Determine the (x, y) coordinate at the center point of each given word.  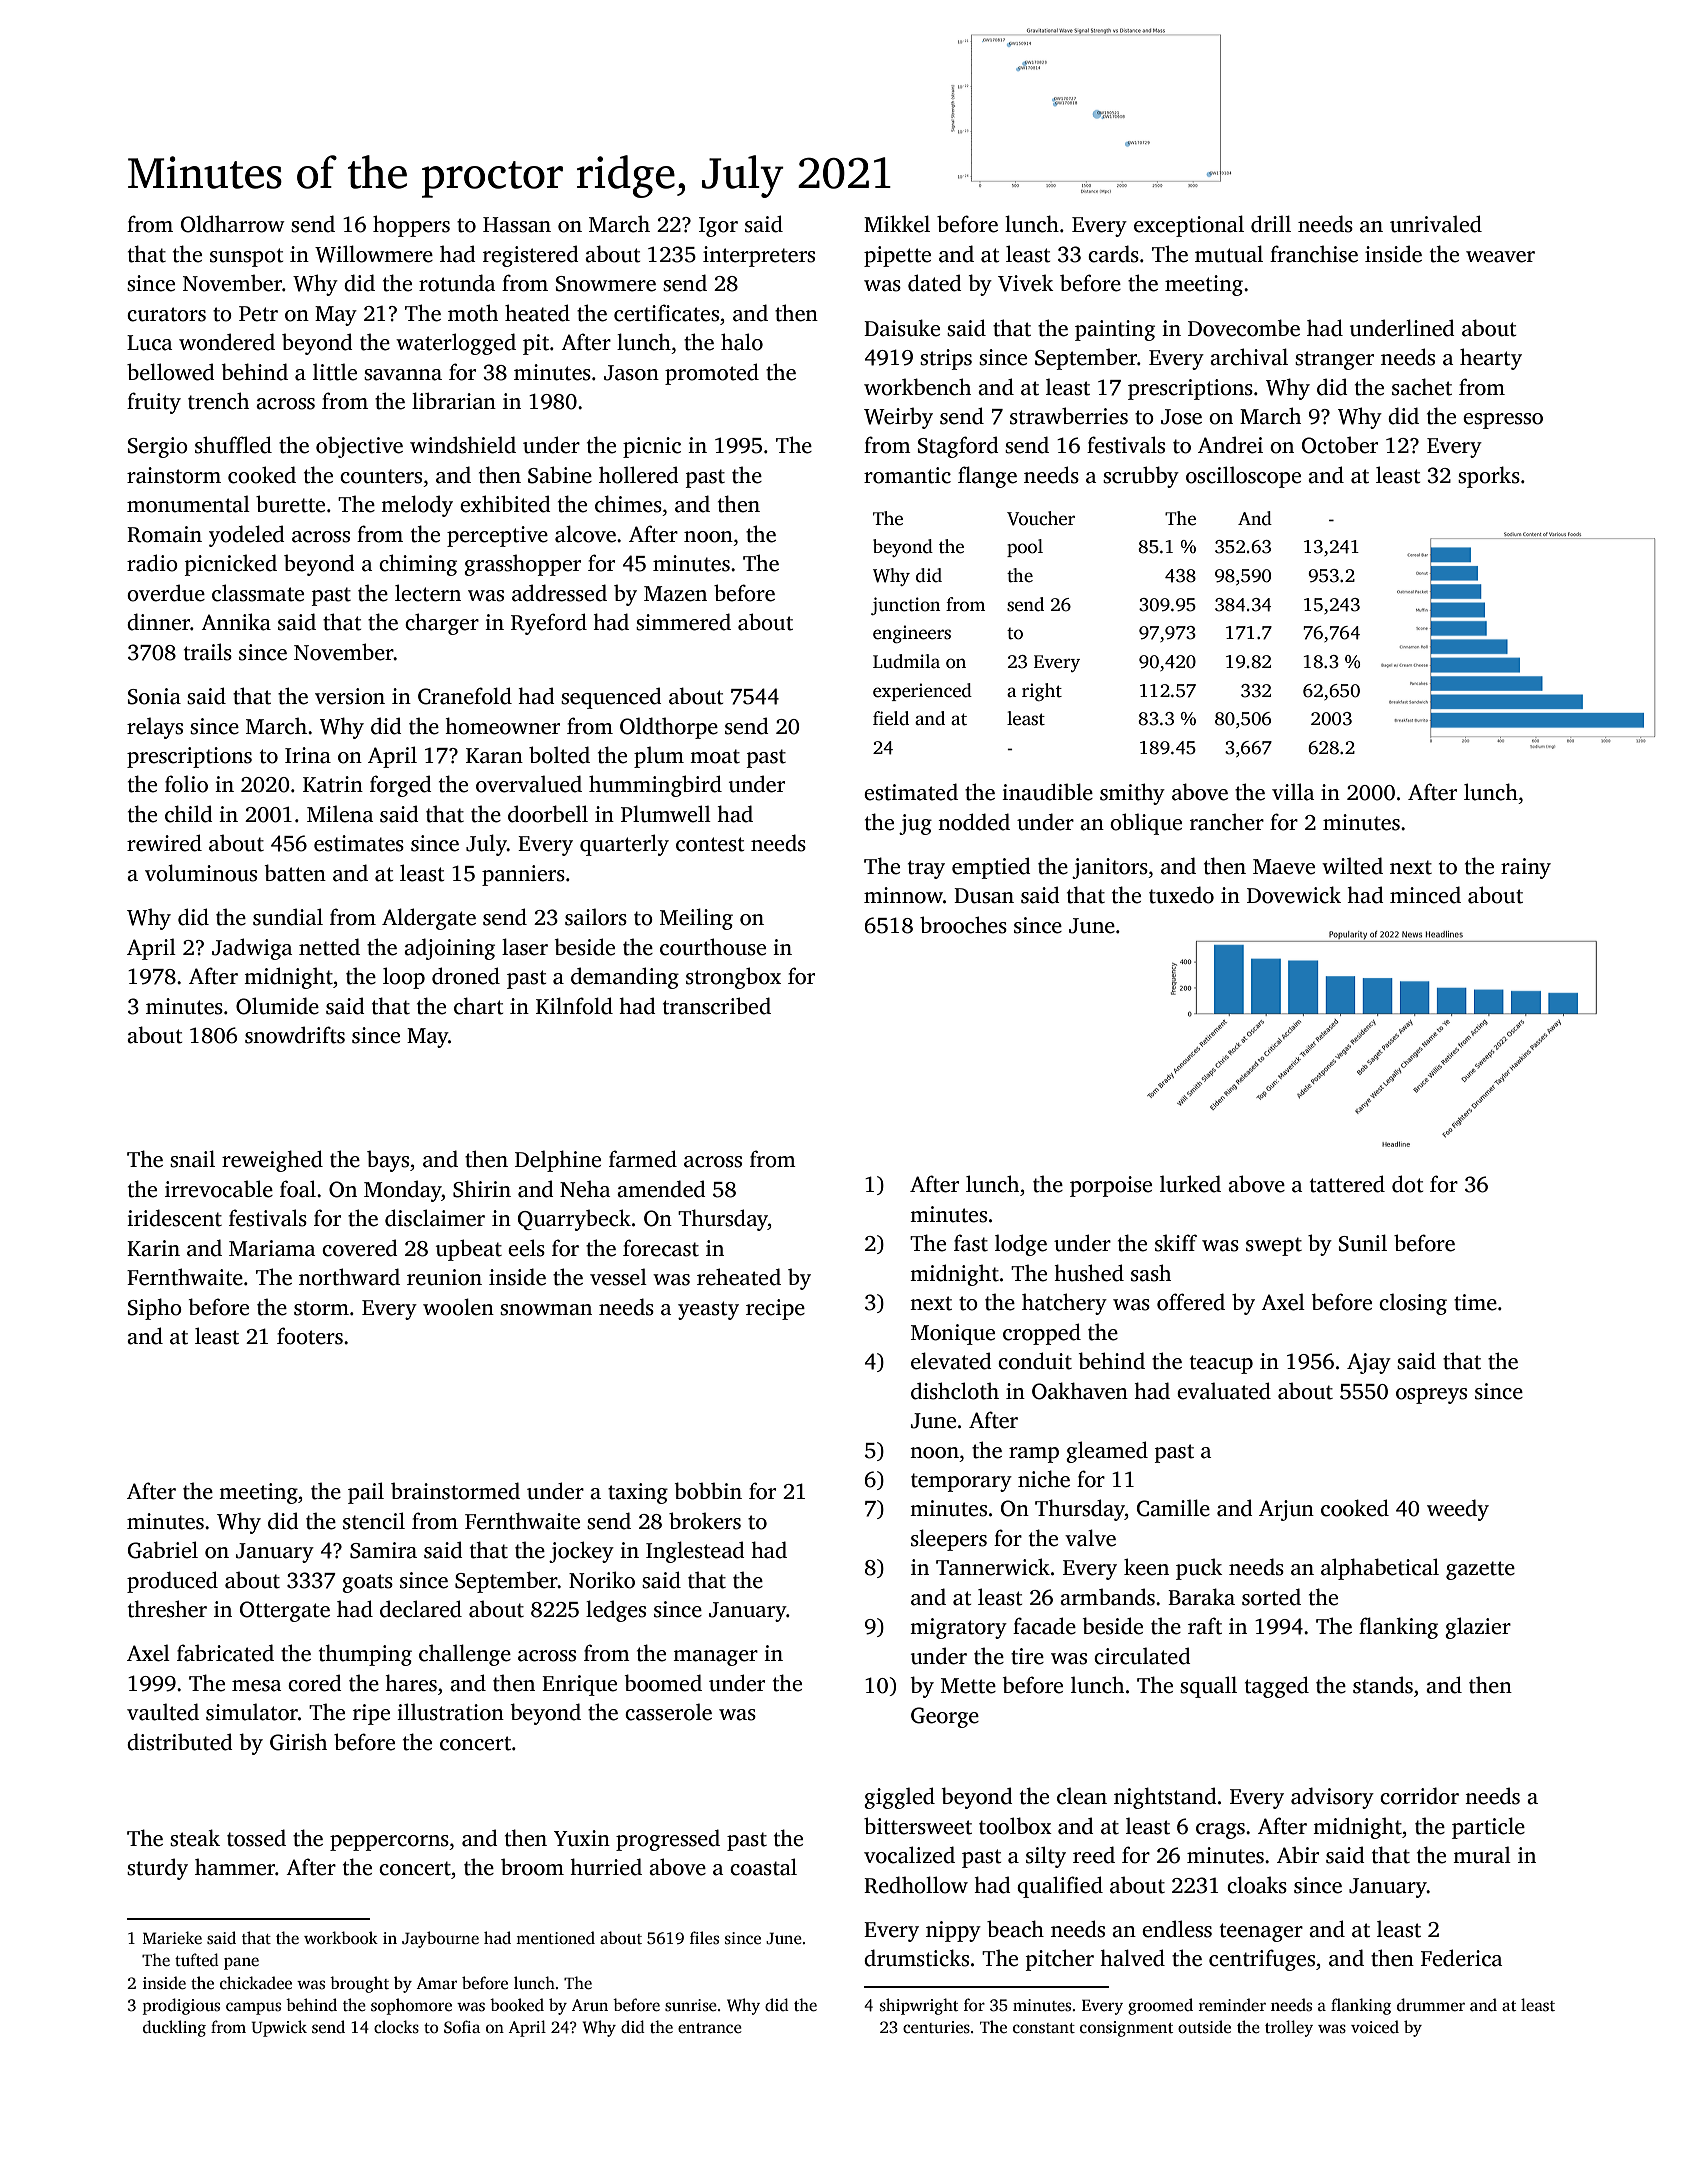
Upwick (279, 2028)
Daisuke (902, 328)
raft (1205, 1626)
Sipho (155, 1309)
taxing (638, 1493)
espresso (1503, 421)
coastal (763, 1867)
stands (1383, 1685)
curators (166, 314)
